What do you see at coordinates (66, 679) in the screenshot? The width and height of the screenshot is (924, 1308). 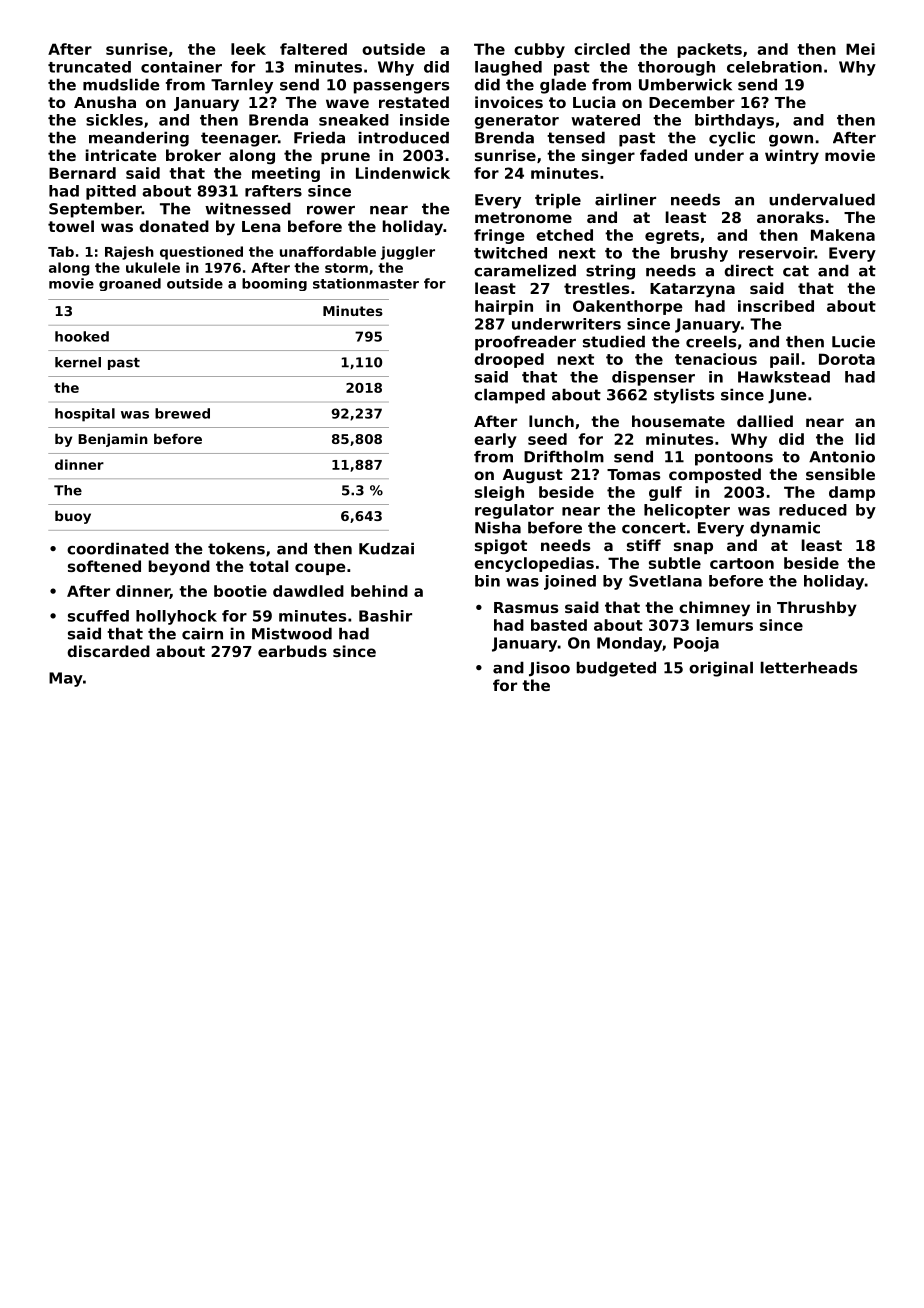 I see `May` at bounding box center [66, 679].
